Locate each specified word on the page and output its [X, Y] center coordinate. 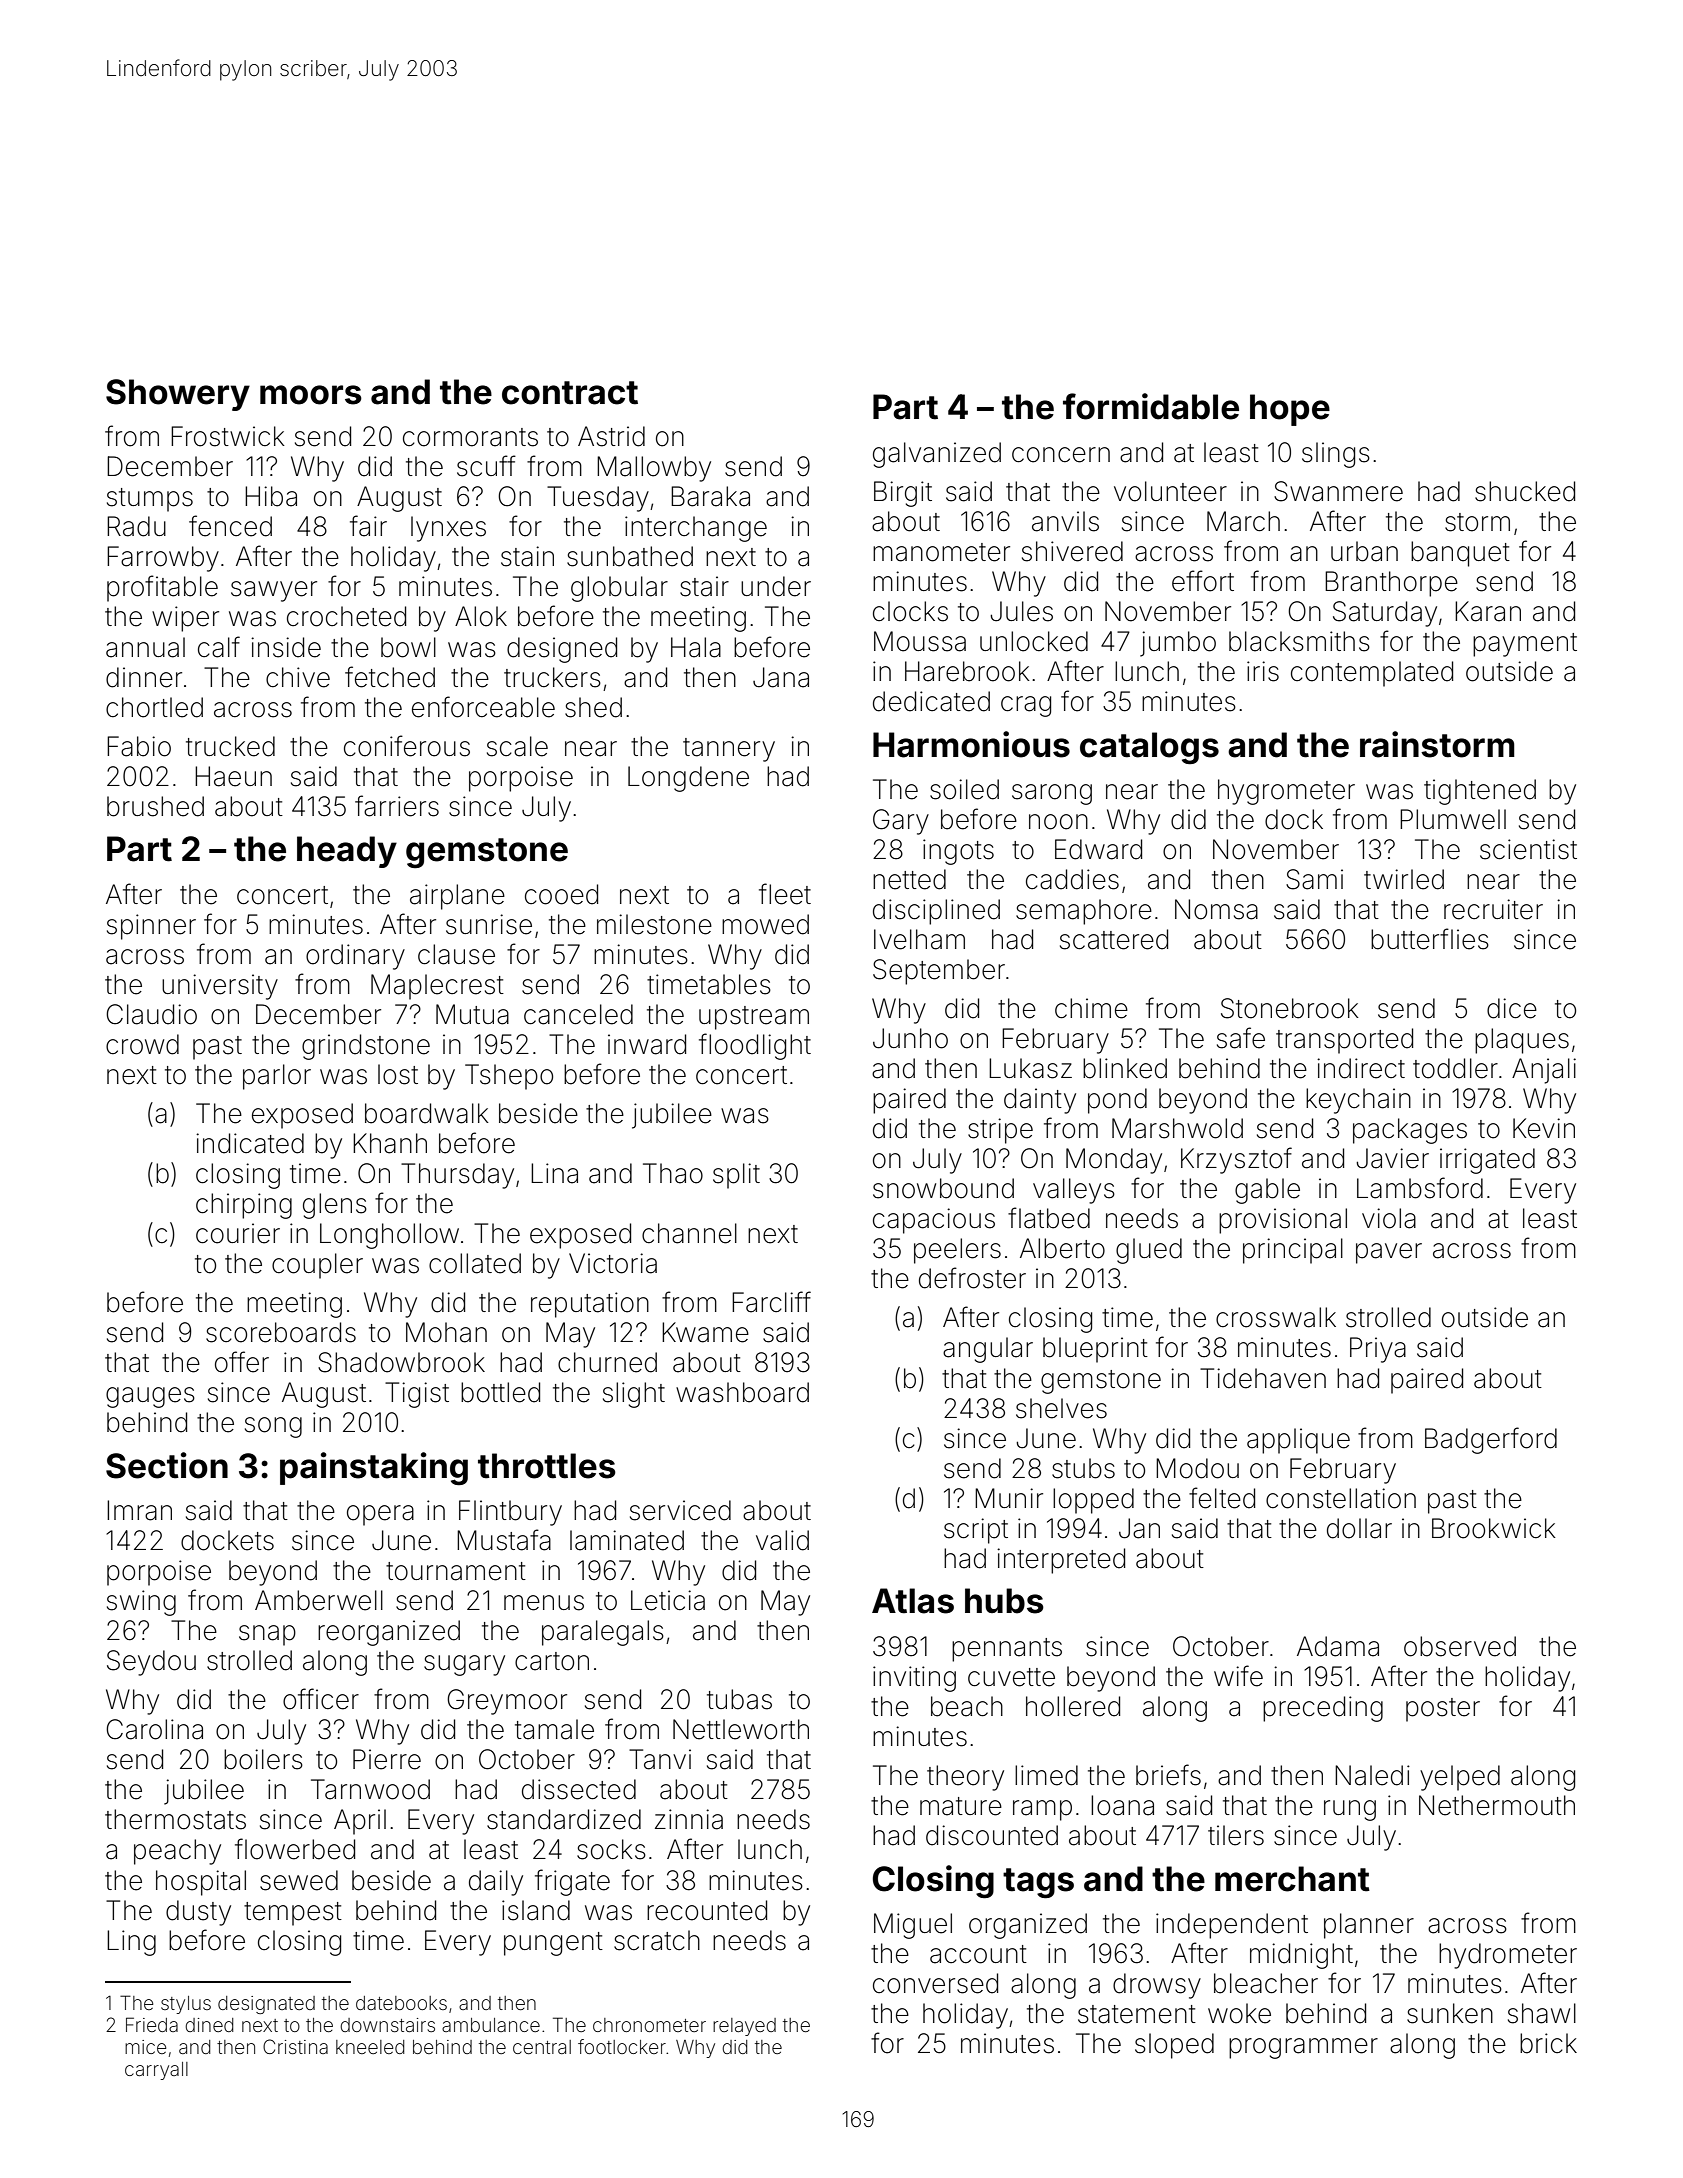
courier [238, 1233]
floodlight [755, 1046]
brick [1548, 2043]
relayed [744, 2027]
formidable [1151, 406]
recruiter [1493, 909]
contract [570, 393]
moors [311, 395]
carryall [156, 2071]
